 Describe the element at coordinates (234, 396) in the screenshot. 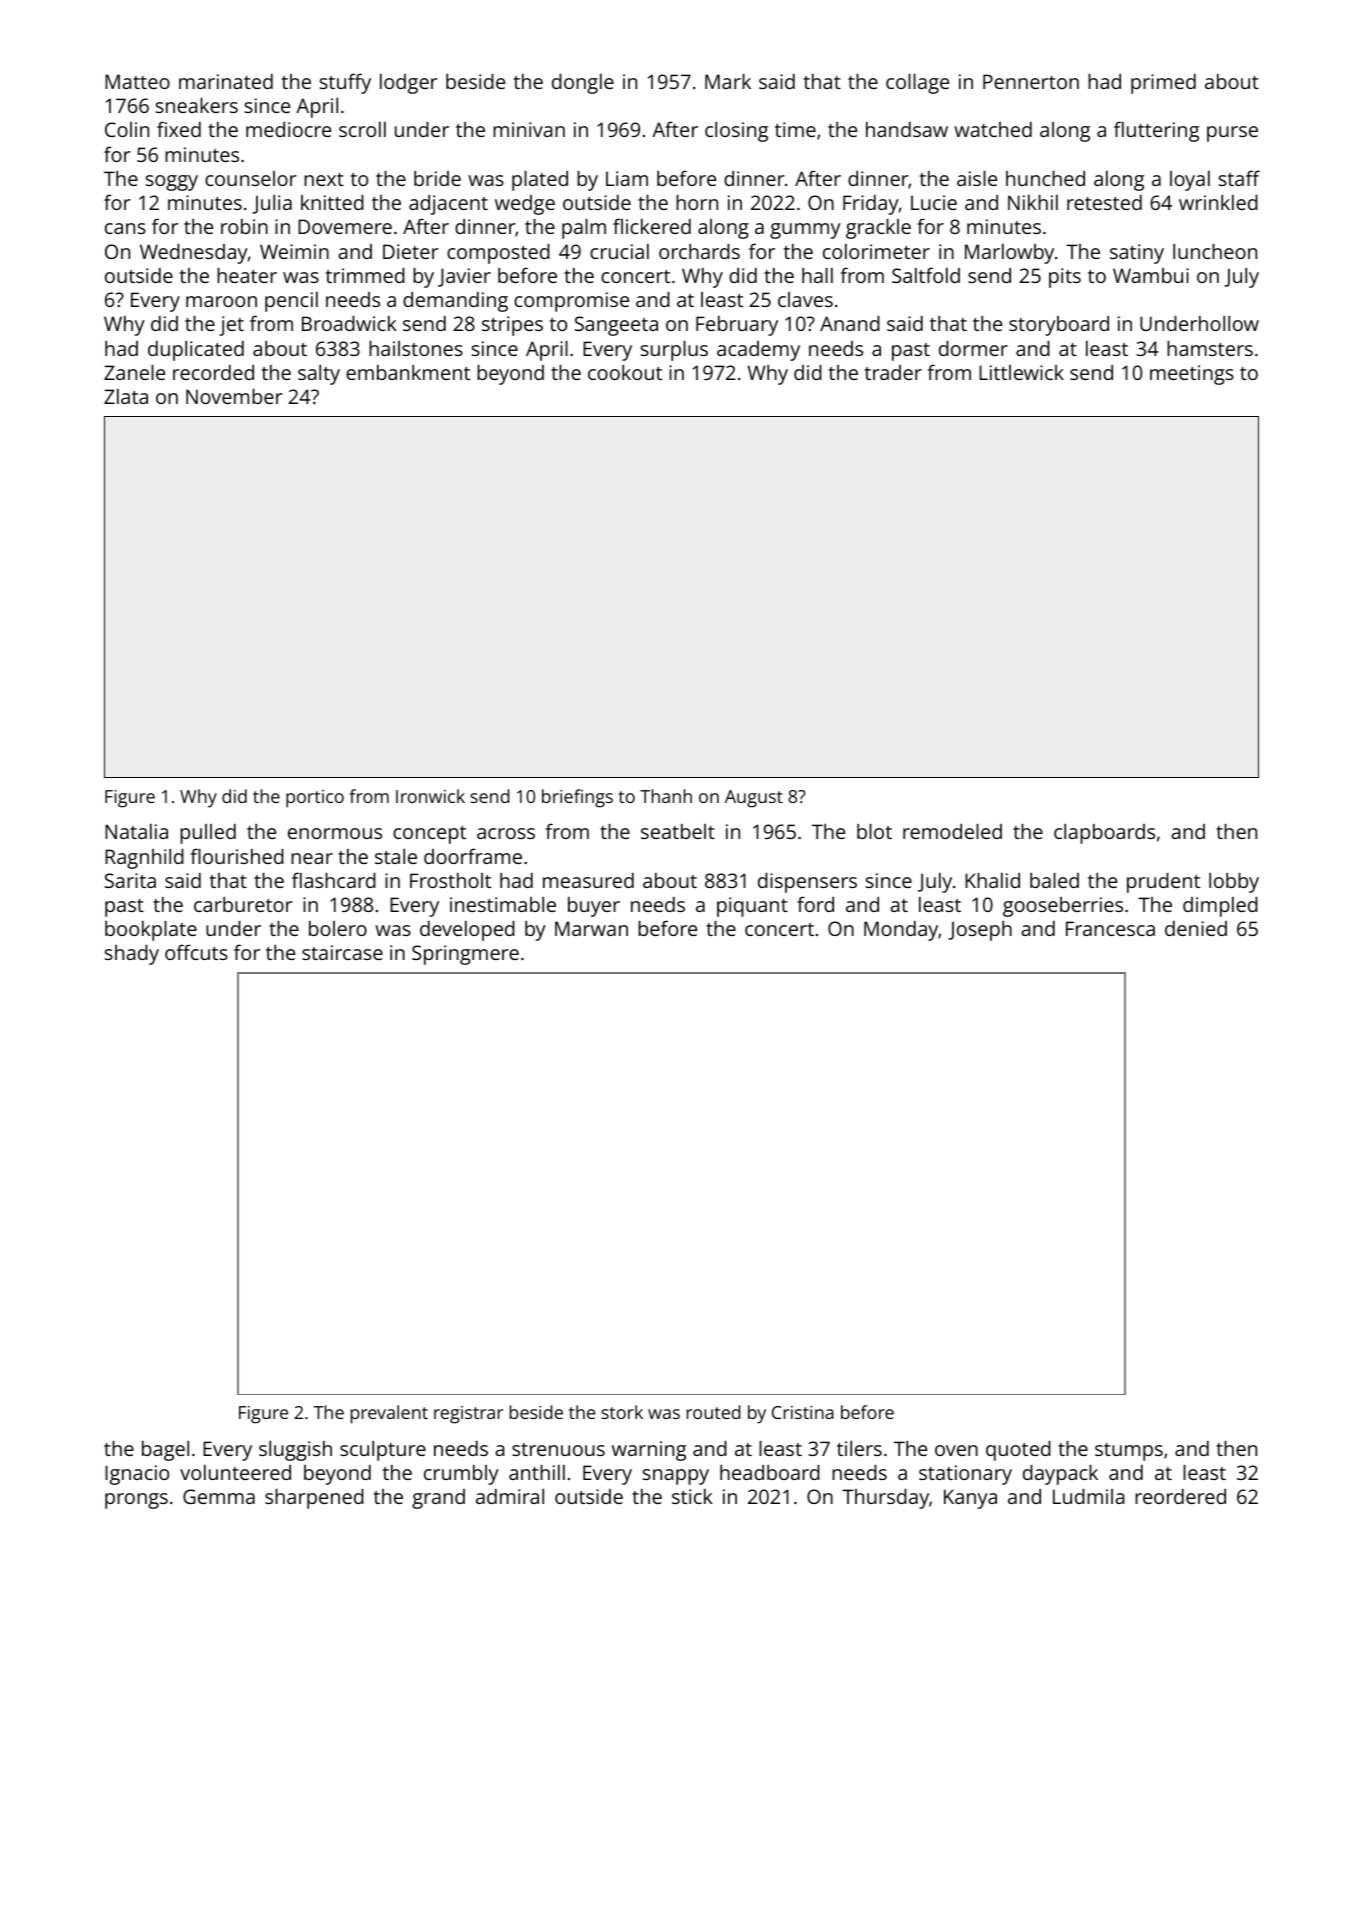

I see `November` at that location.
